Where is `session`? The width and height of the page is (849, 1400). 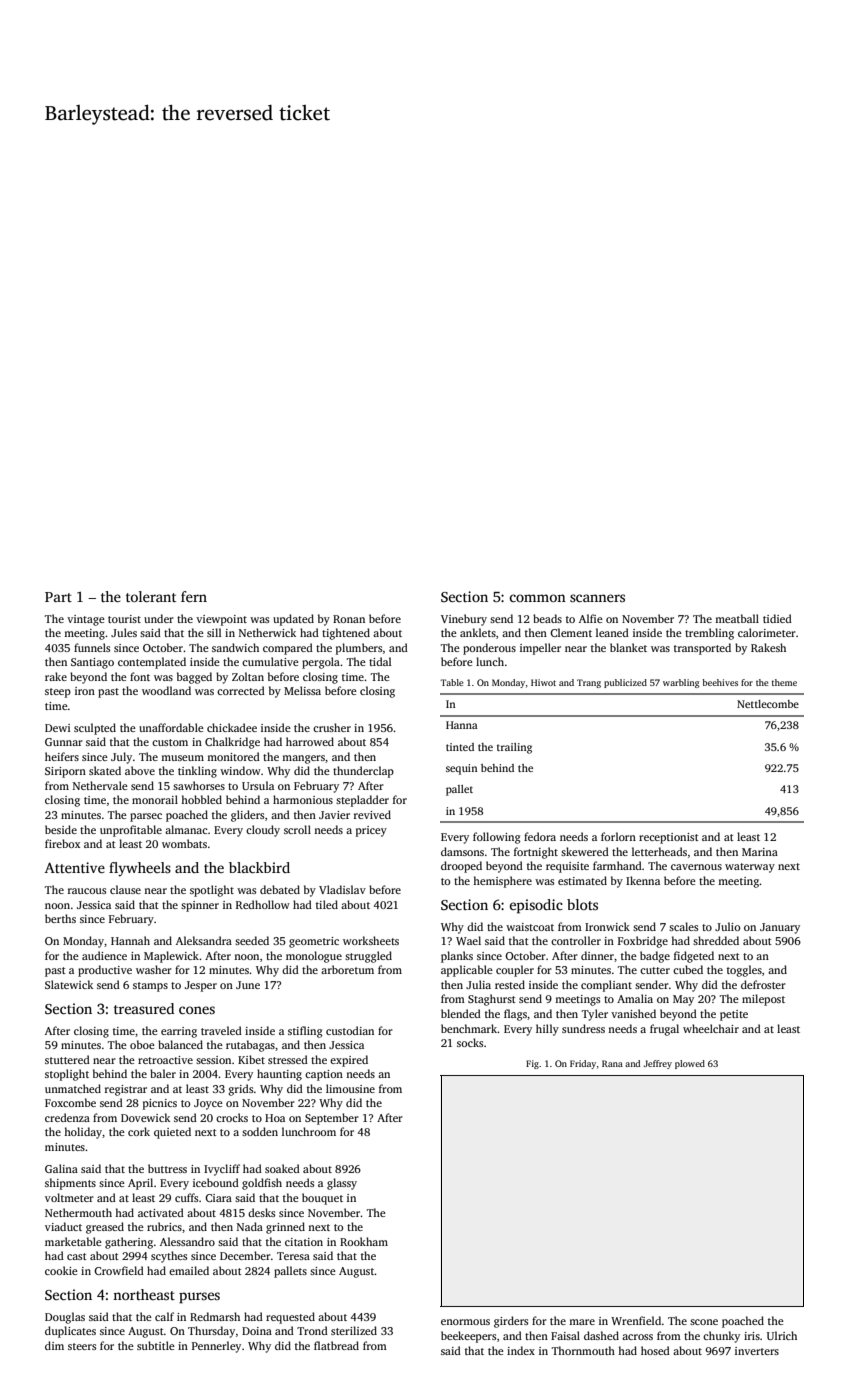 session is located at coordinates (213, 1060).
